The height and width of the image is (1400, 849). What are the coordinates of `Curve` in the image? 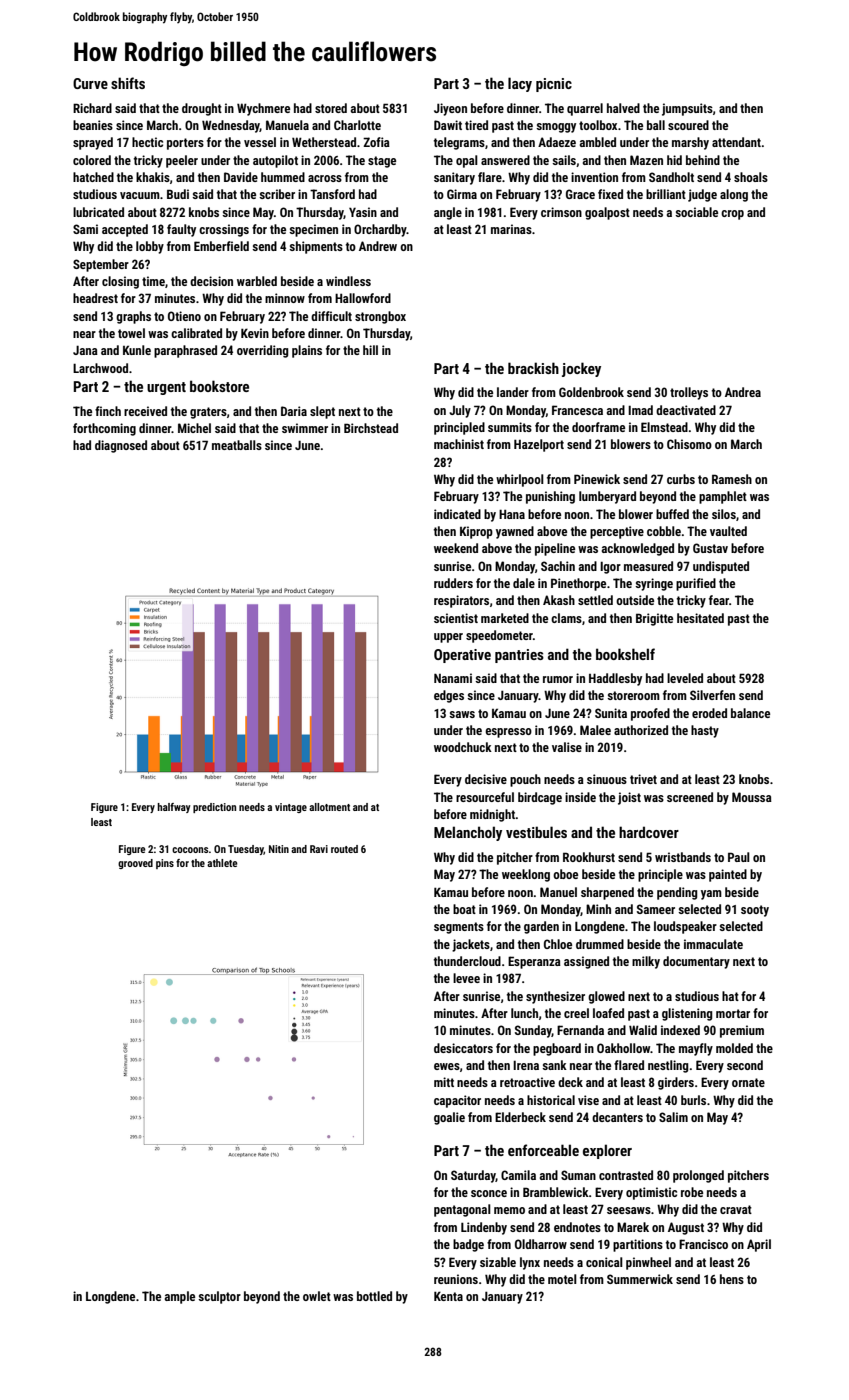 It's located at (90, 83).
